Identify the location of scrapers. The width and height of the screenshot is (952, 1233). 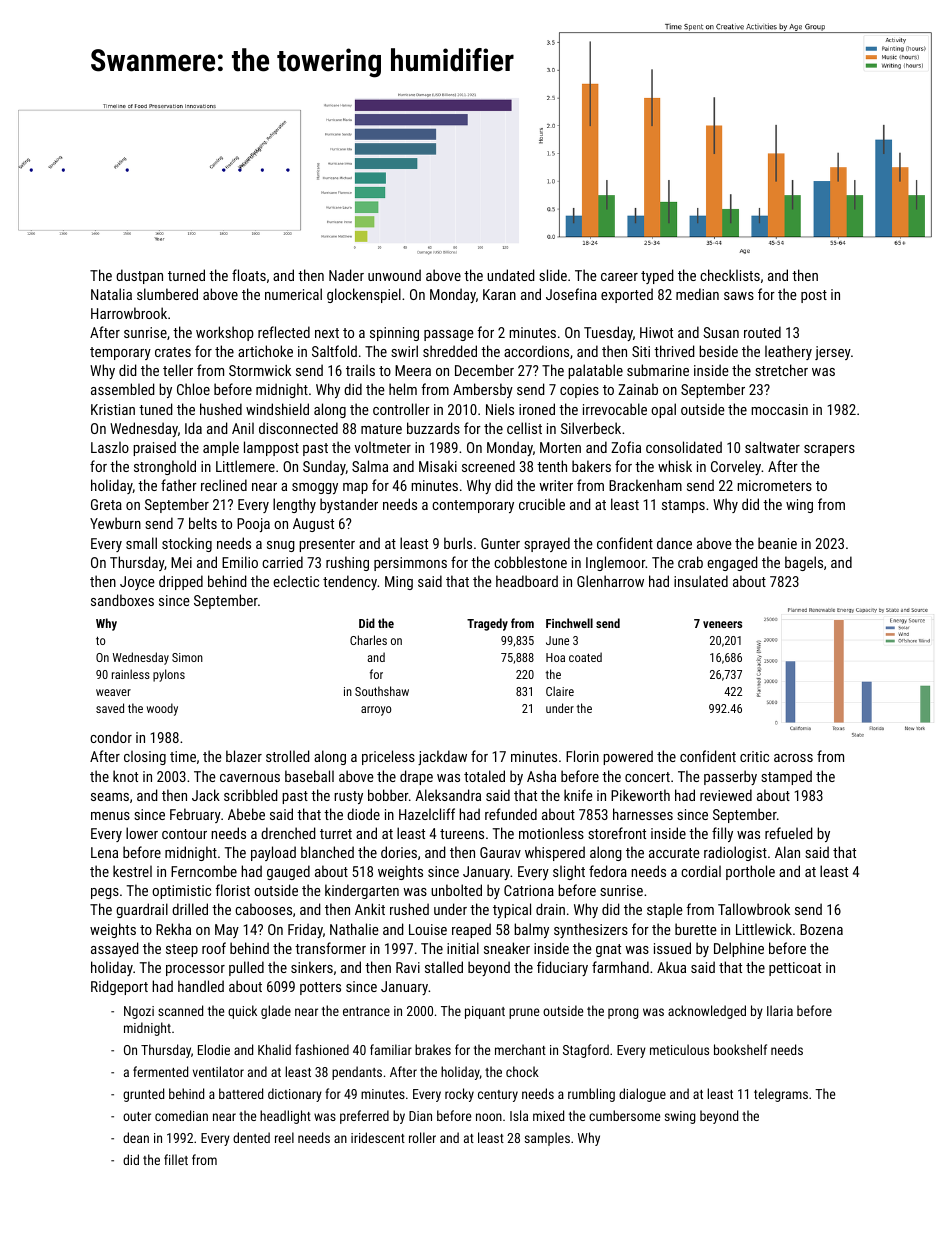
(829, 450).
